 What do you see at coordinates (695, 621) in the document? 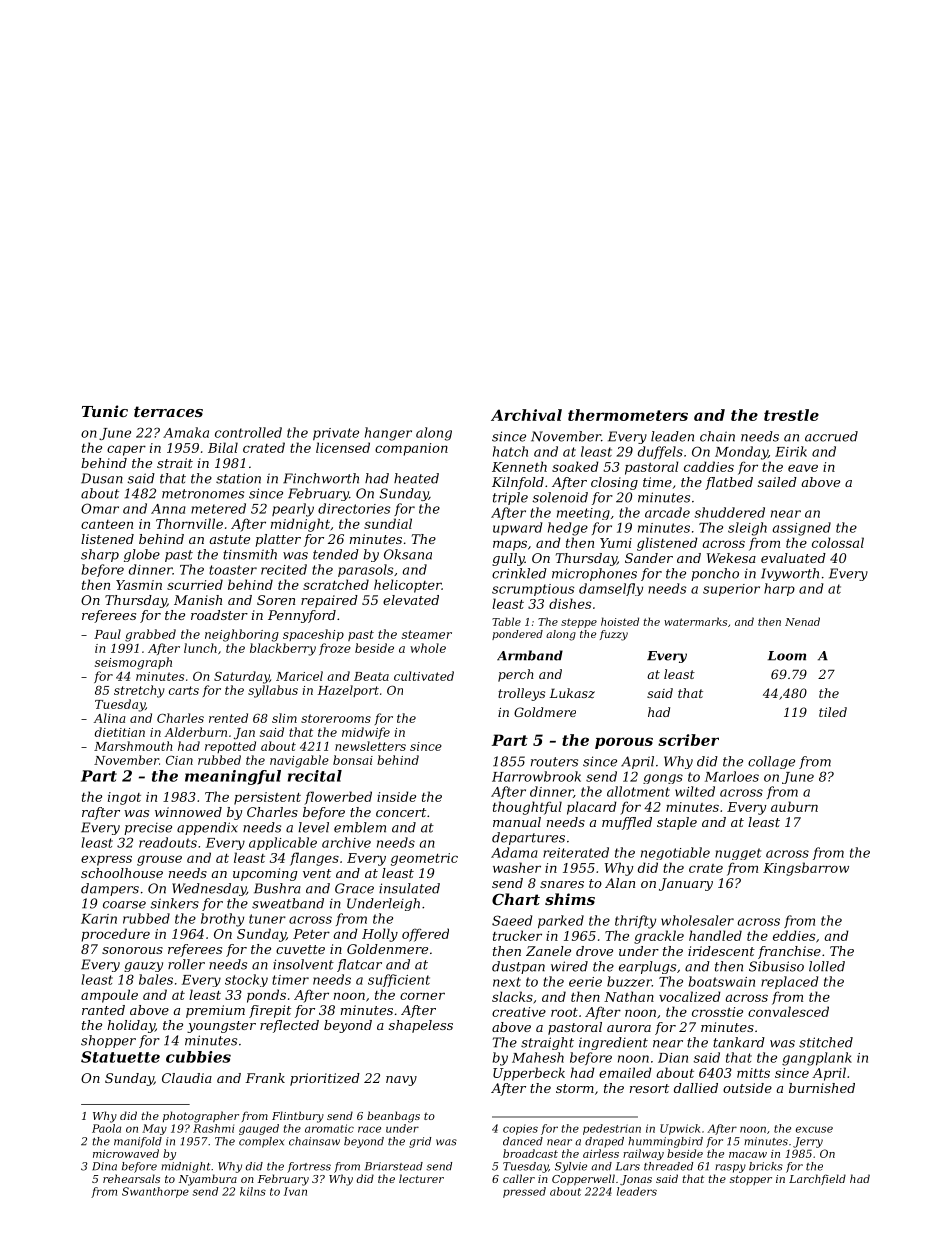
I see `watermarks` at bounding box center [695, 621].
